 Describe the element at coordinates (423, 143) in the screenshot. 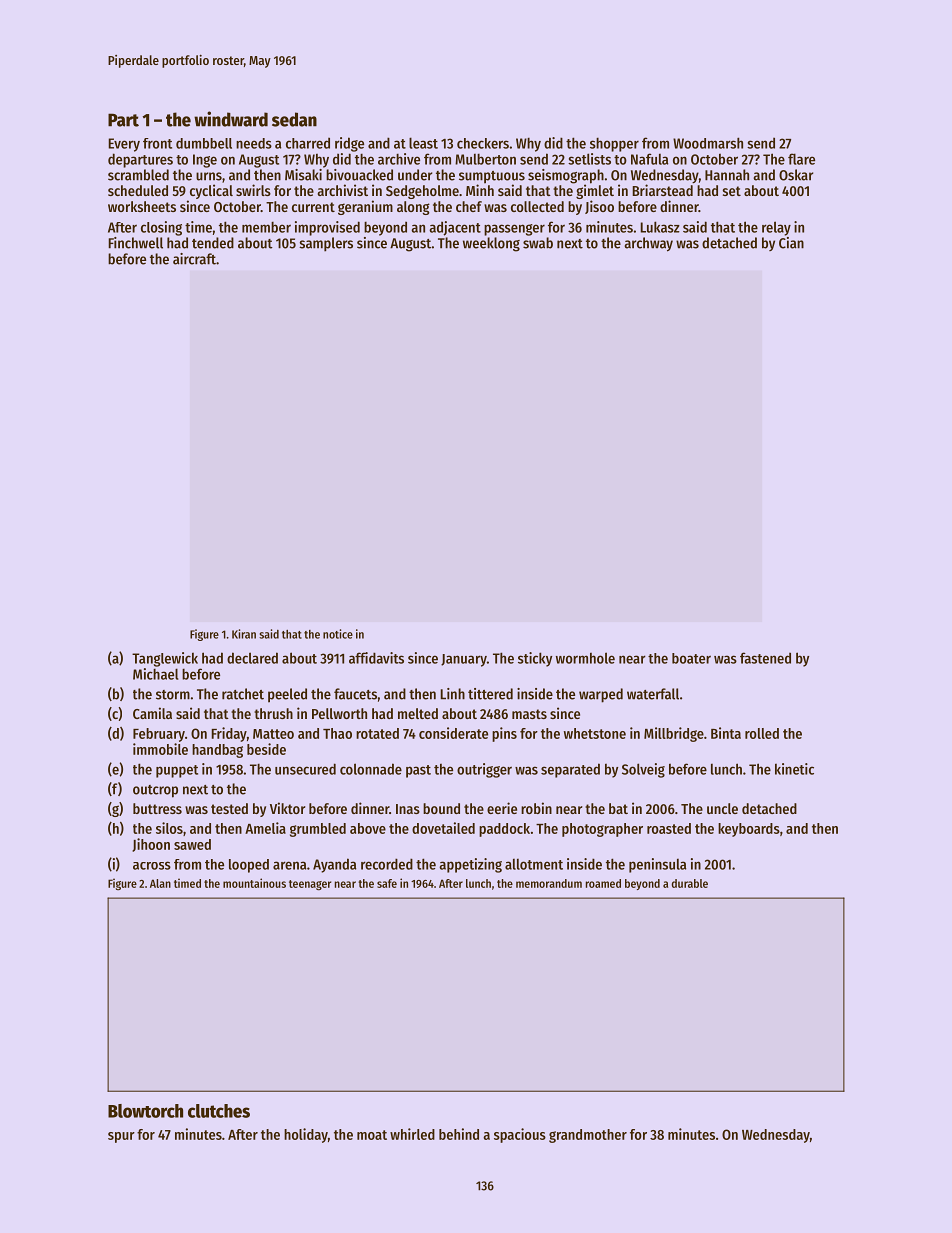

I see `least` at that location.
